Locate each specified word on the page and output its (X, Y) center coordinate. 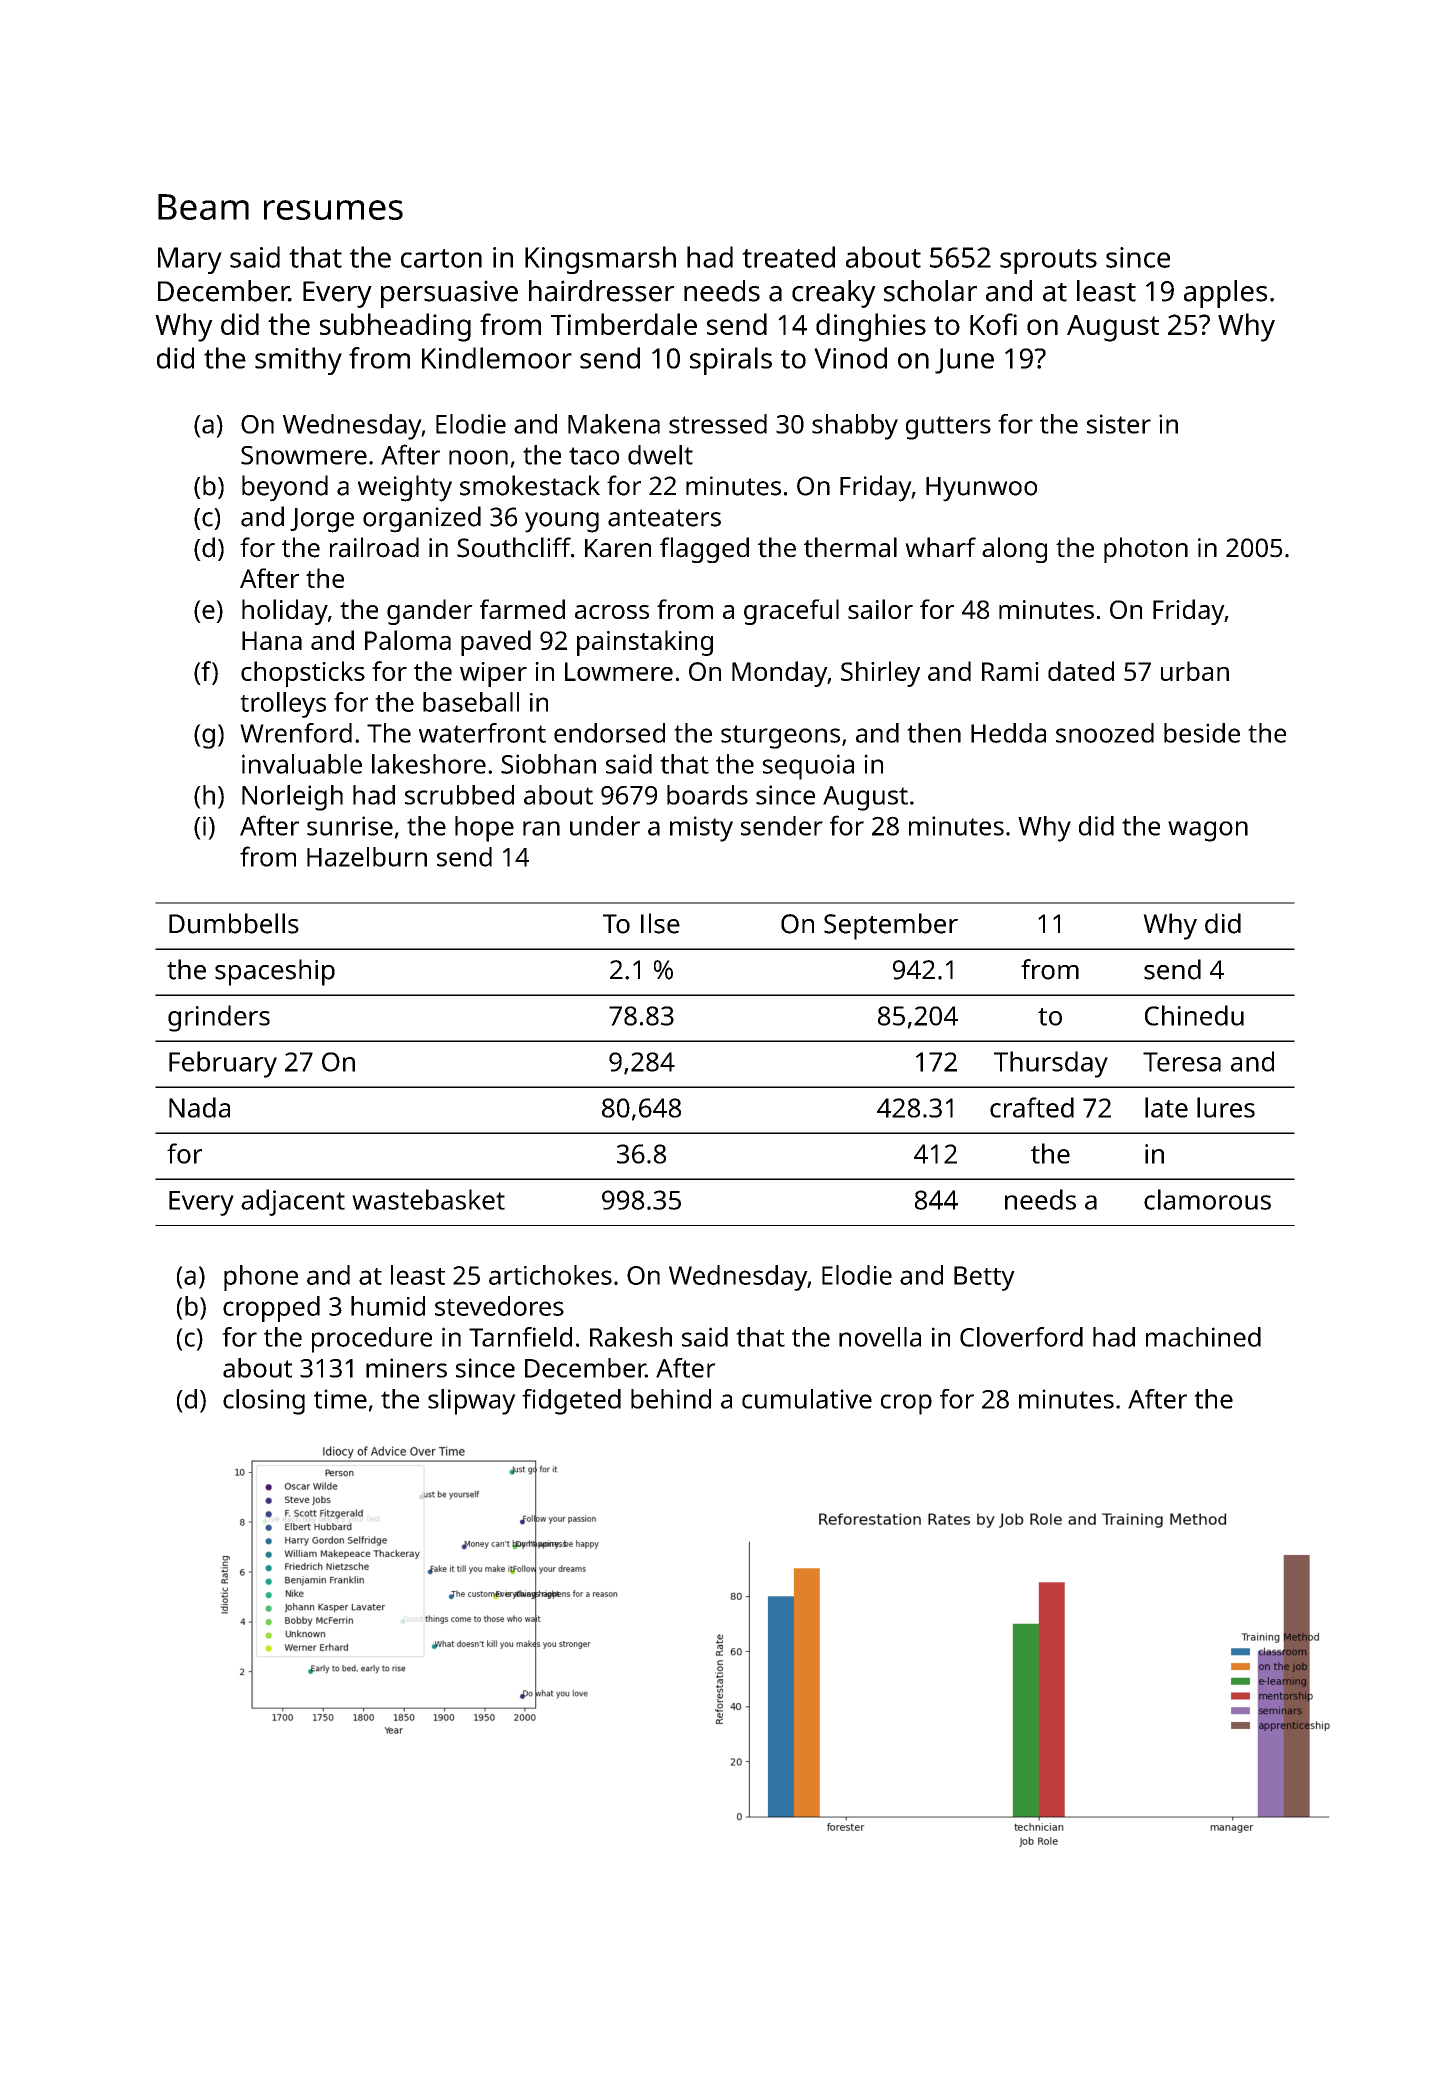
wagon (1208, 831)
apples (1225, 294)
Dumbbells (234, 923)
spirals (731, 361)
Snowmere (304, 455)
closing (264, 1402)
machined (1203, 1337)
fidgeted (571, 1402)
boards (707, 795)
